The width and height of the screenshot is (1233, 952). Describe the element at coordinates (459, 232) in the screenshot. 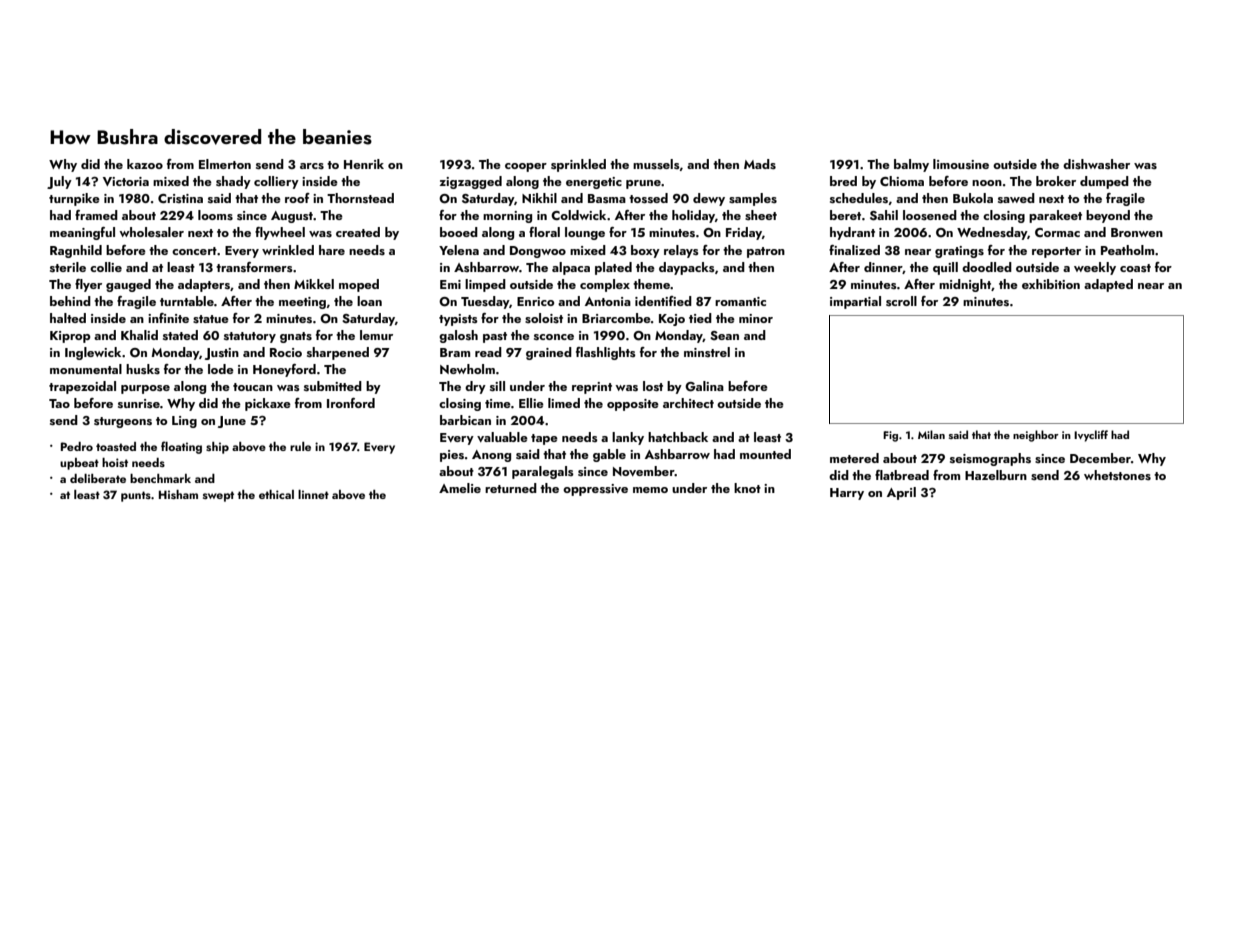

I see `booed` at that location.
